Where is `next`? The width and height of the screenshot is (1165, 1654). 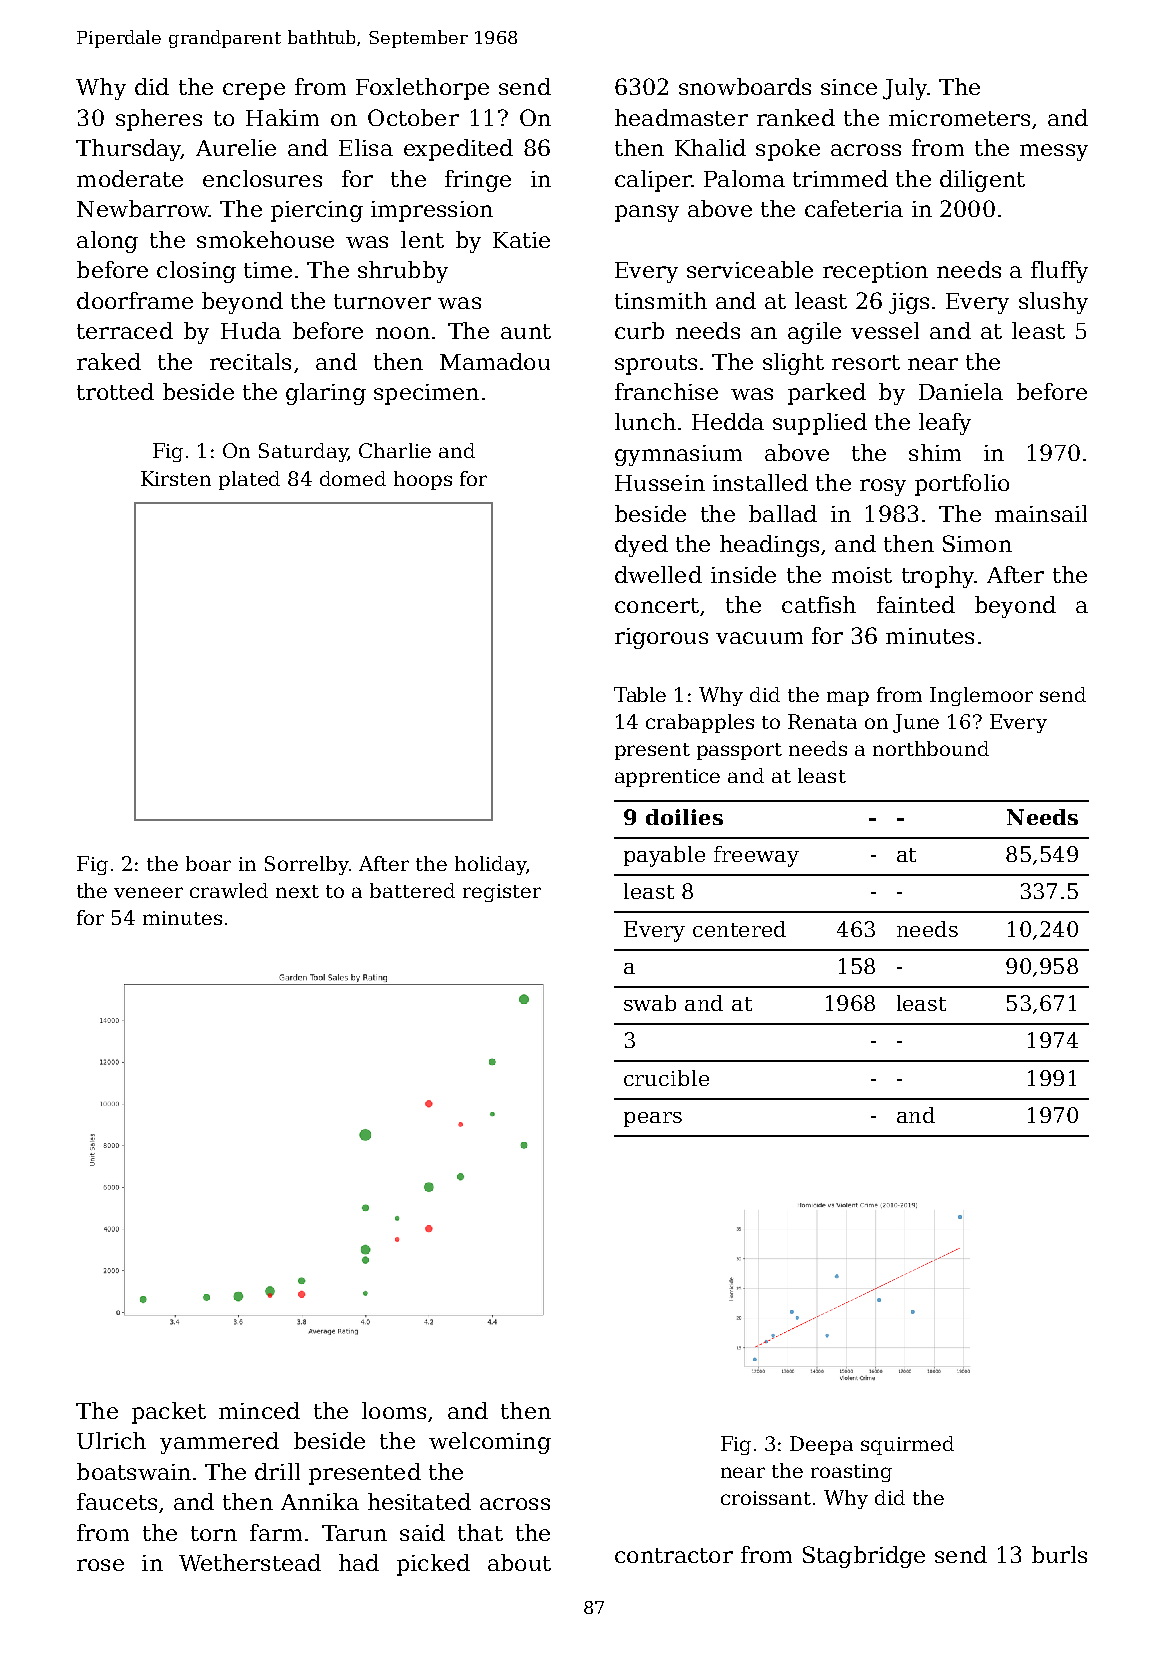
next is located at coordinates (297, 891).
